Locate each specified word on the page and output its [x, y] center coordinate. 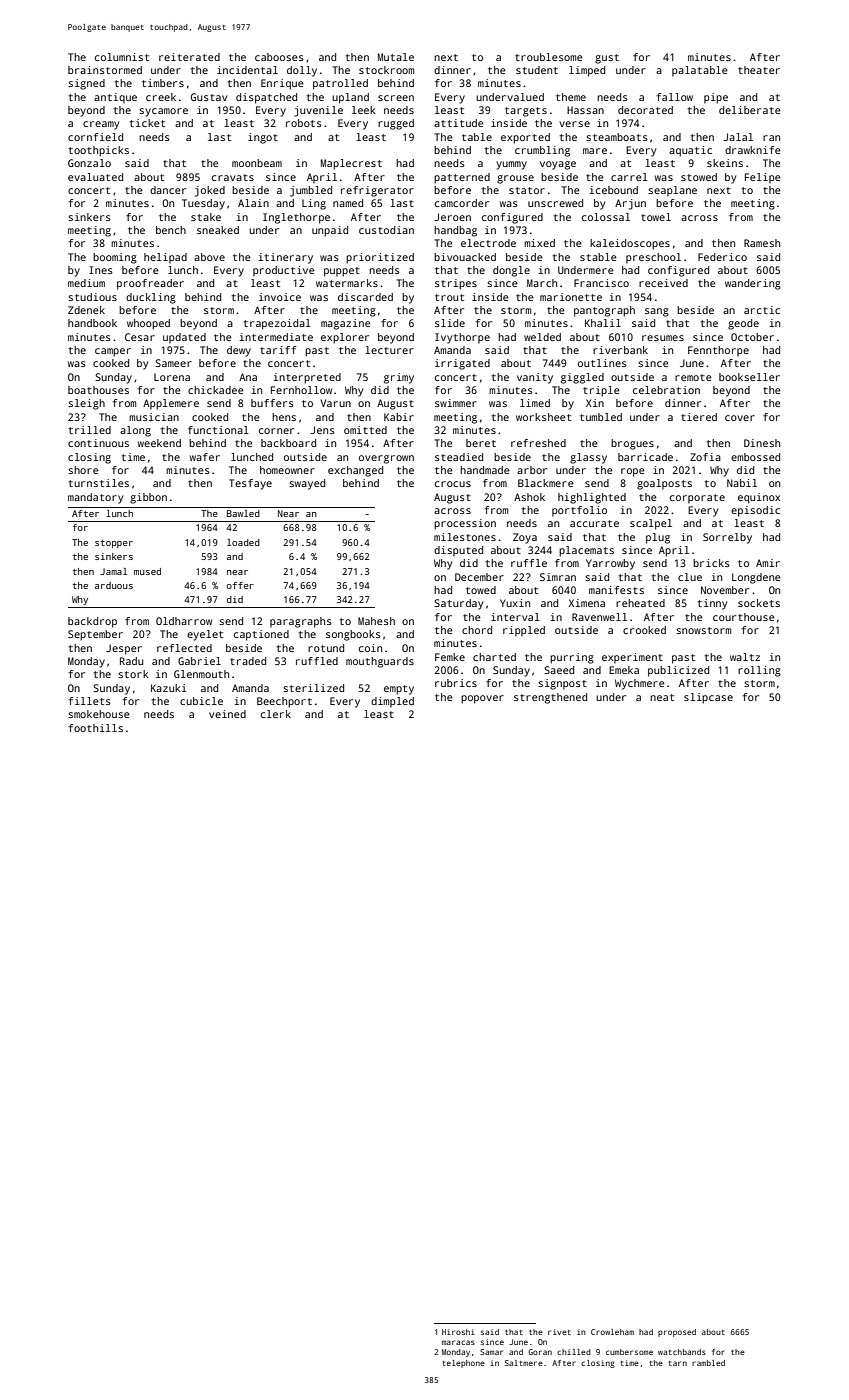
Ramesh [762, 243]
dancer [168, 190]
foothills [95, 728]
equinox [759, 498]
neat [662, 697]
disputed [458, 551]
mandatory [95, 498]
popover [482, 699]
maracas [458, 1342]
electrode [488, 243]
